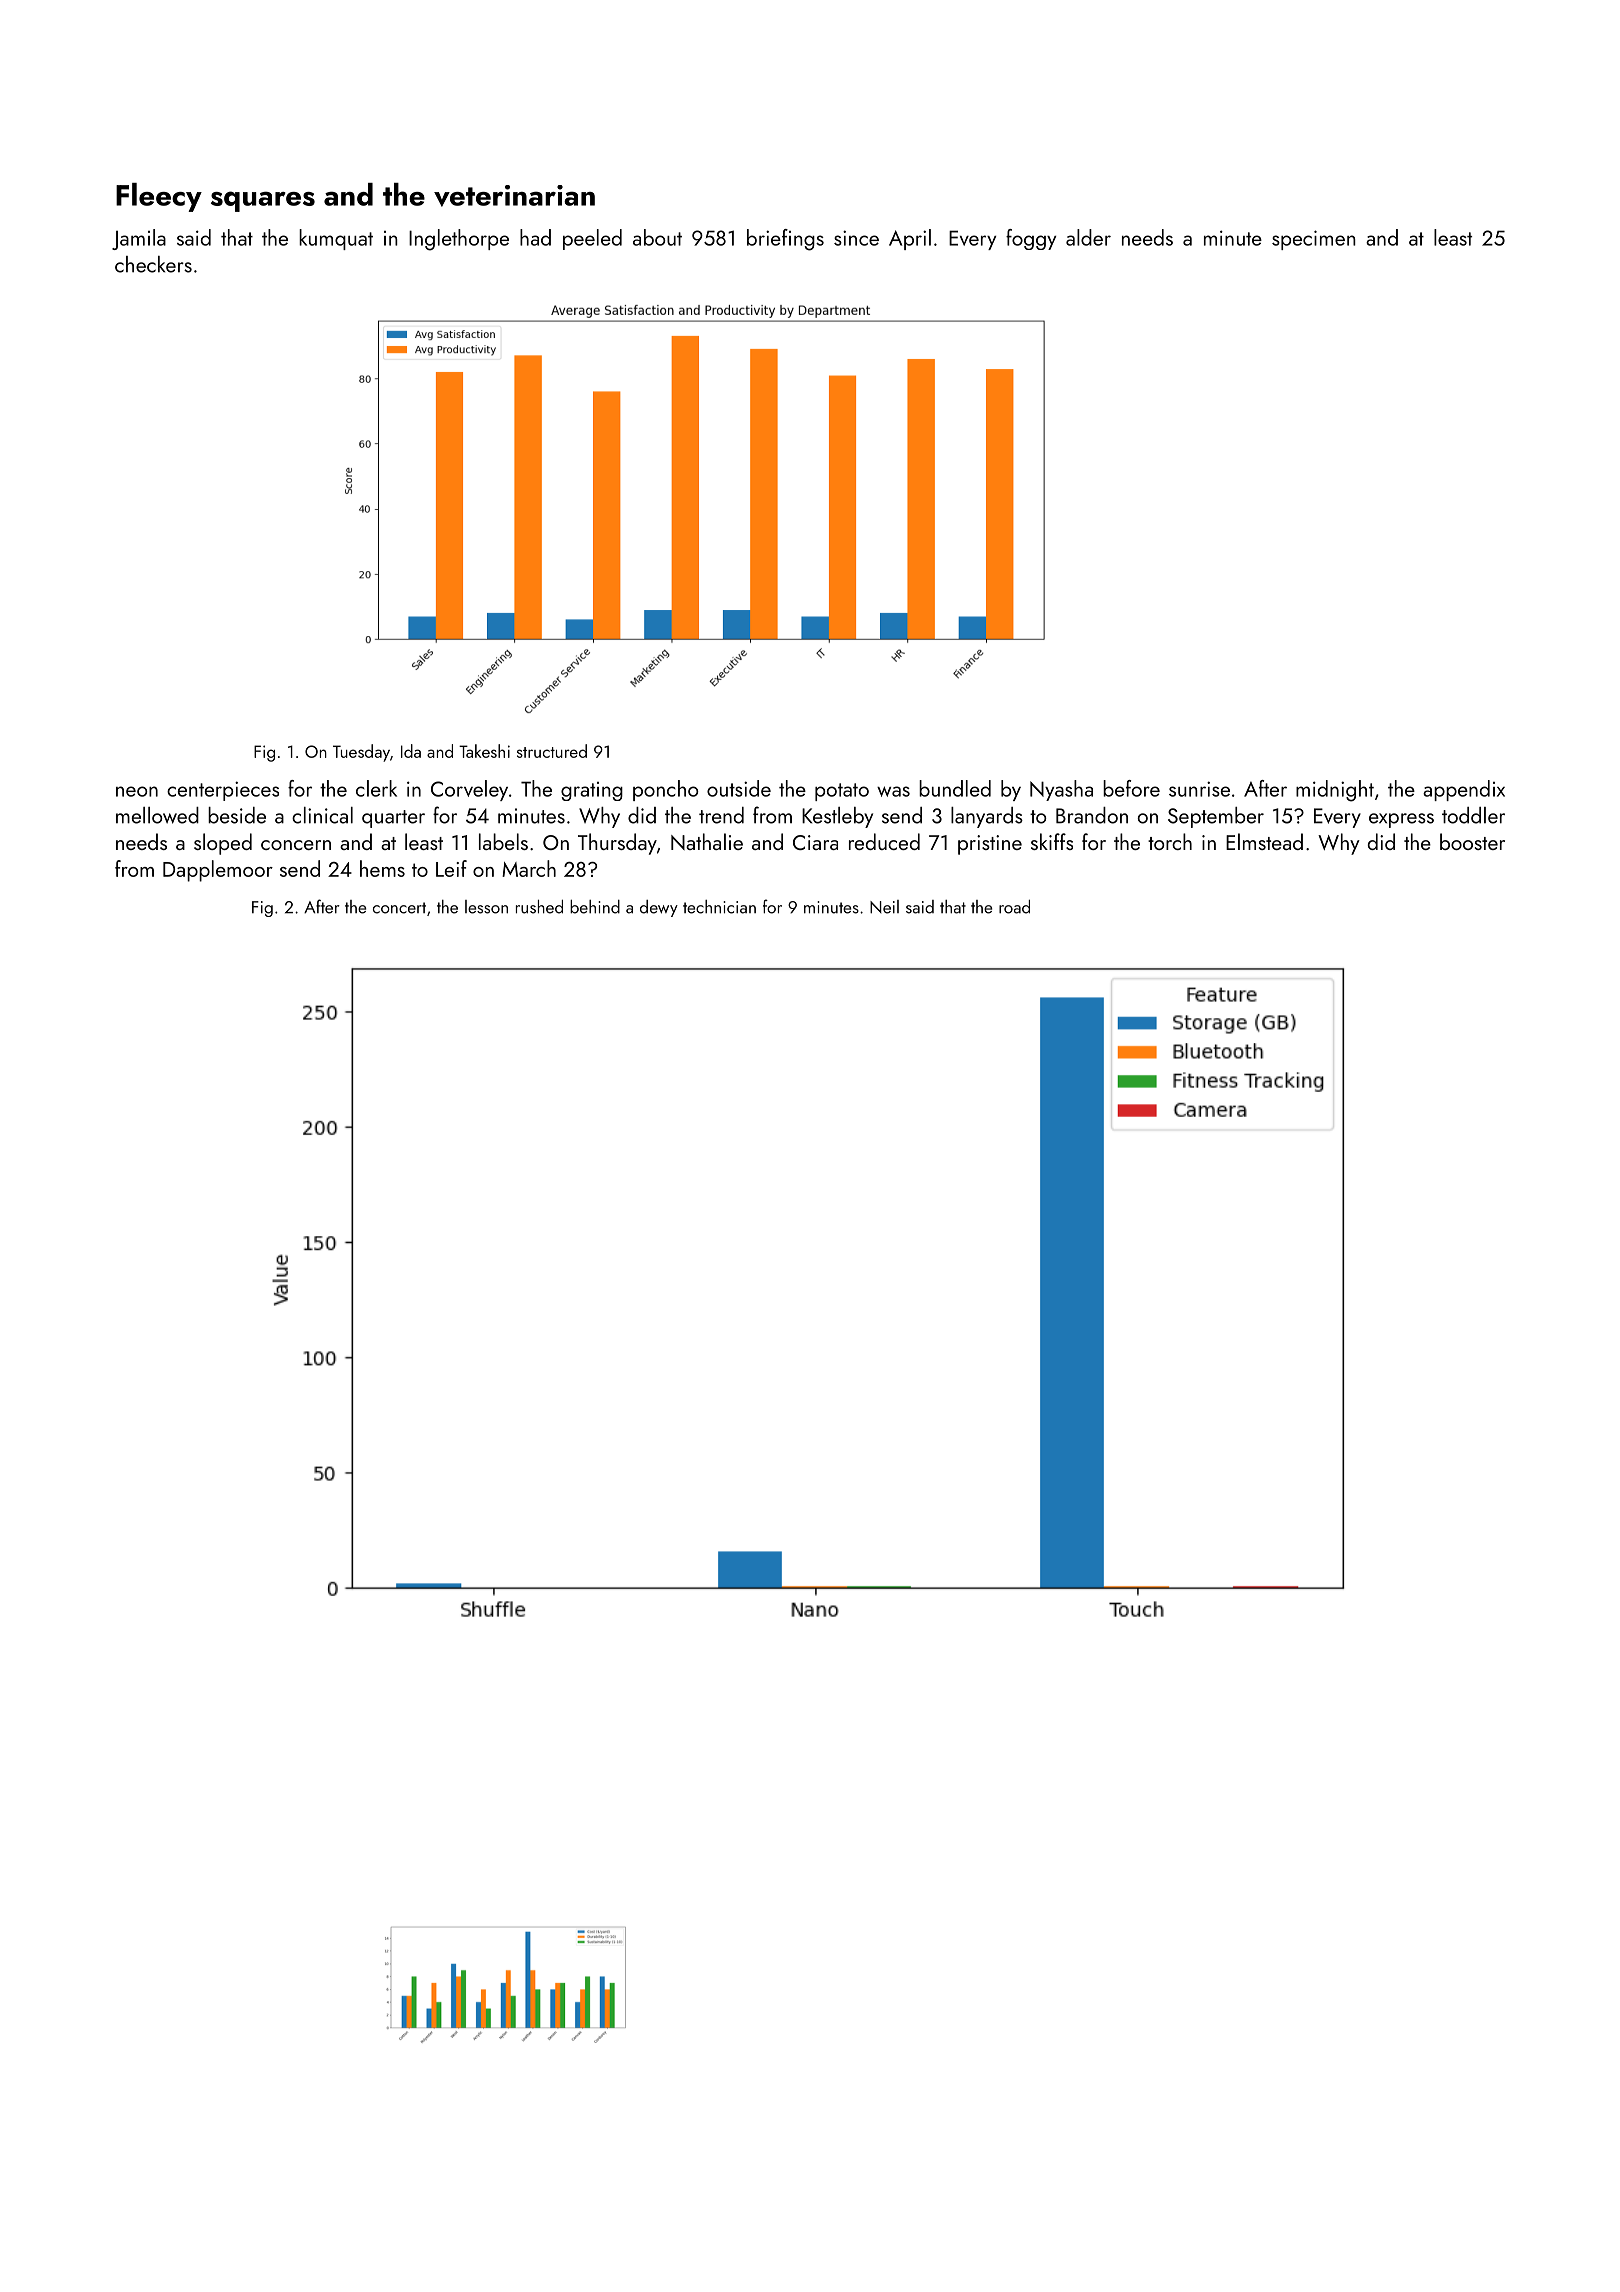  Describe the element at coordinates (785, 240) in the document. I see `briefings` at that location.
